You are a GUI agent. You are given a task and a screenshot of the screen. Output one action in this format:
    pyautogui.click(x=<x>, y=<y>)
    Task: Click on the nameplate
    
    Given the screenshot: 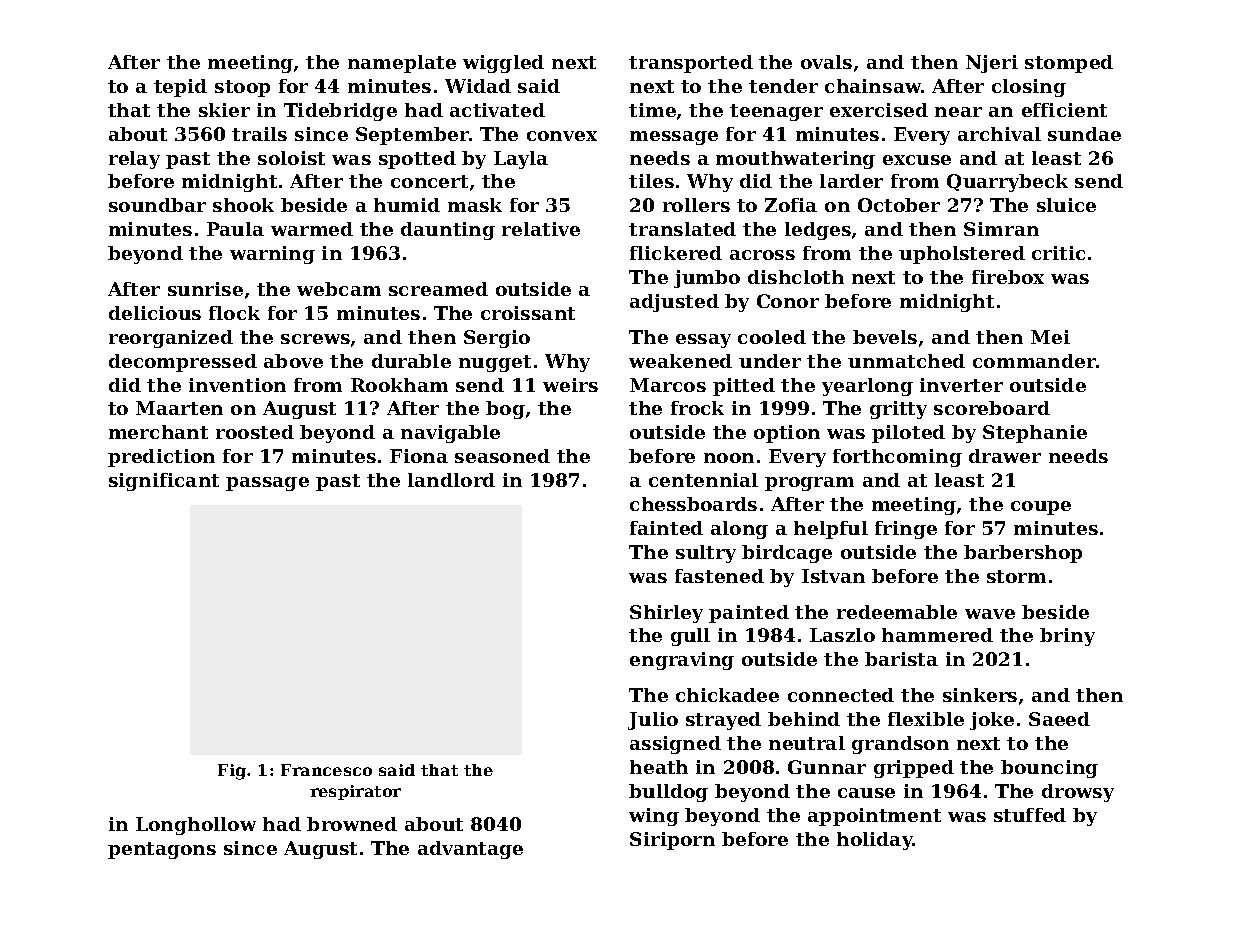 What is the action you would take?
    pyautogui.click(x=402, y=64)
